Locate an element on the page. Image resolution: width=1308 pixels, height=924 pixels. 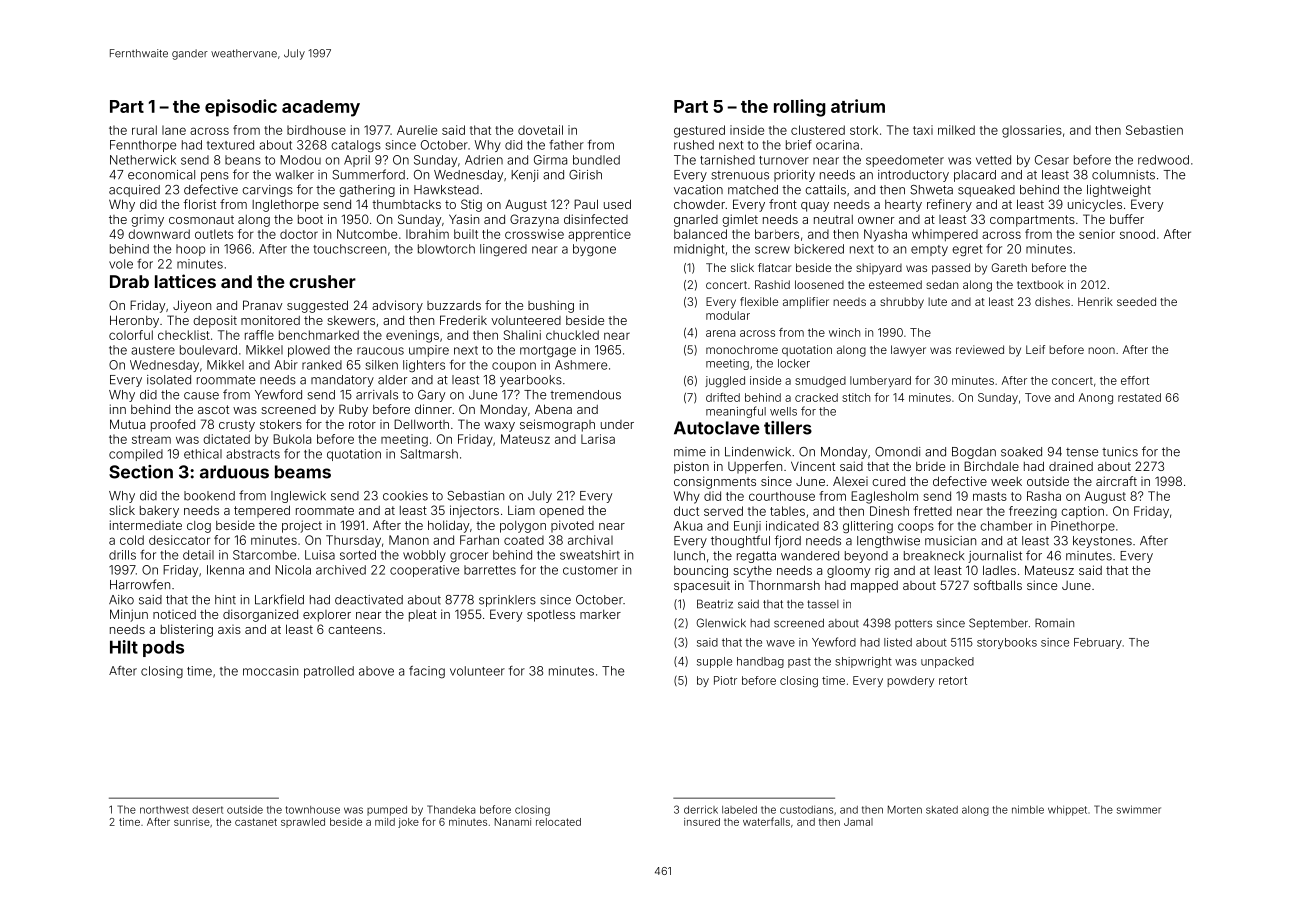
stitch is located at coordinates (856, 397).
